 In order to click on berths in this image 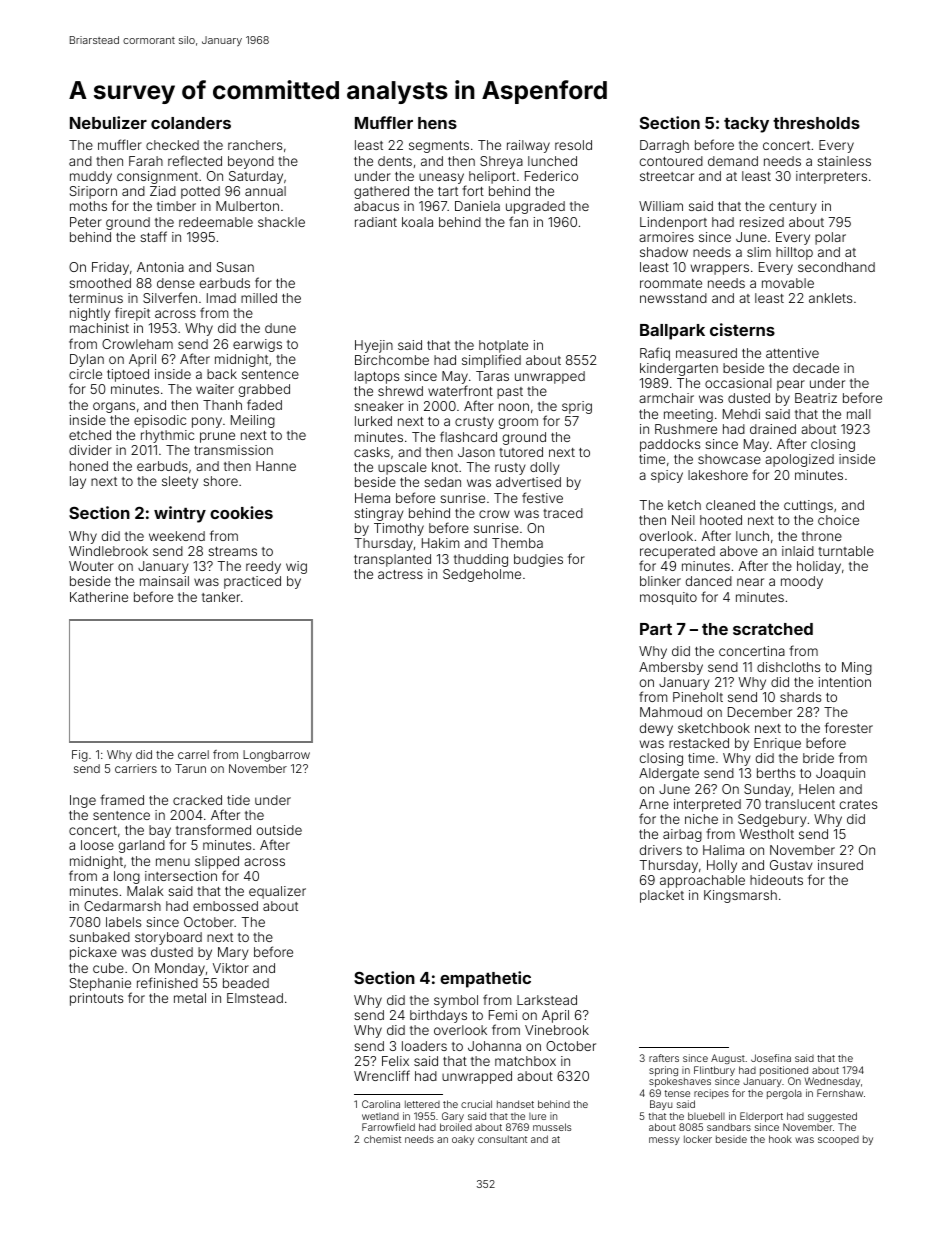, I will do `click(776, 773)`.
